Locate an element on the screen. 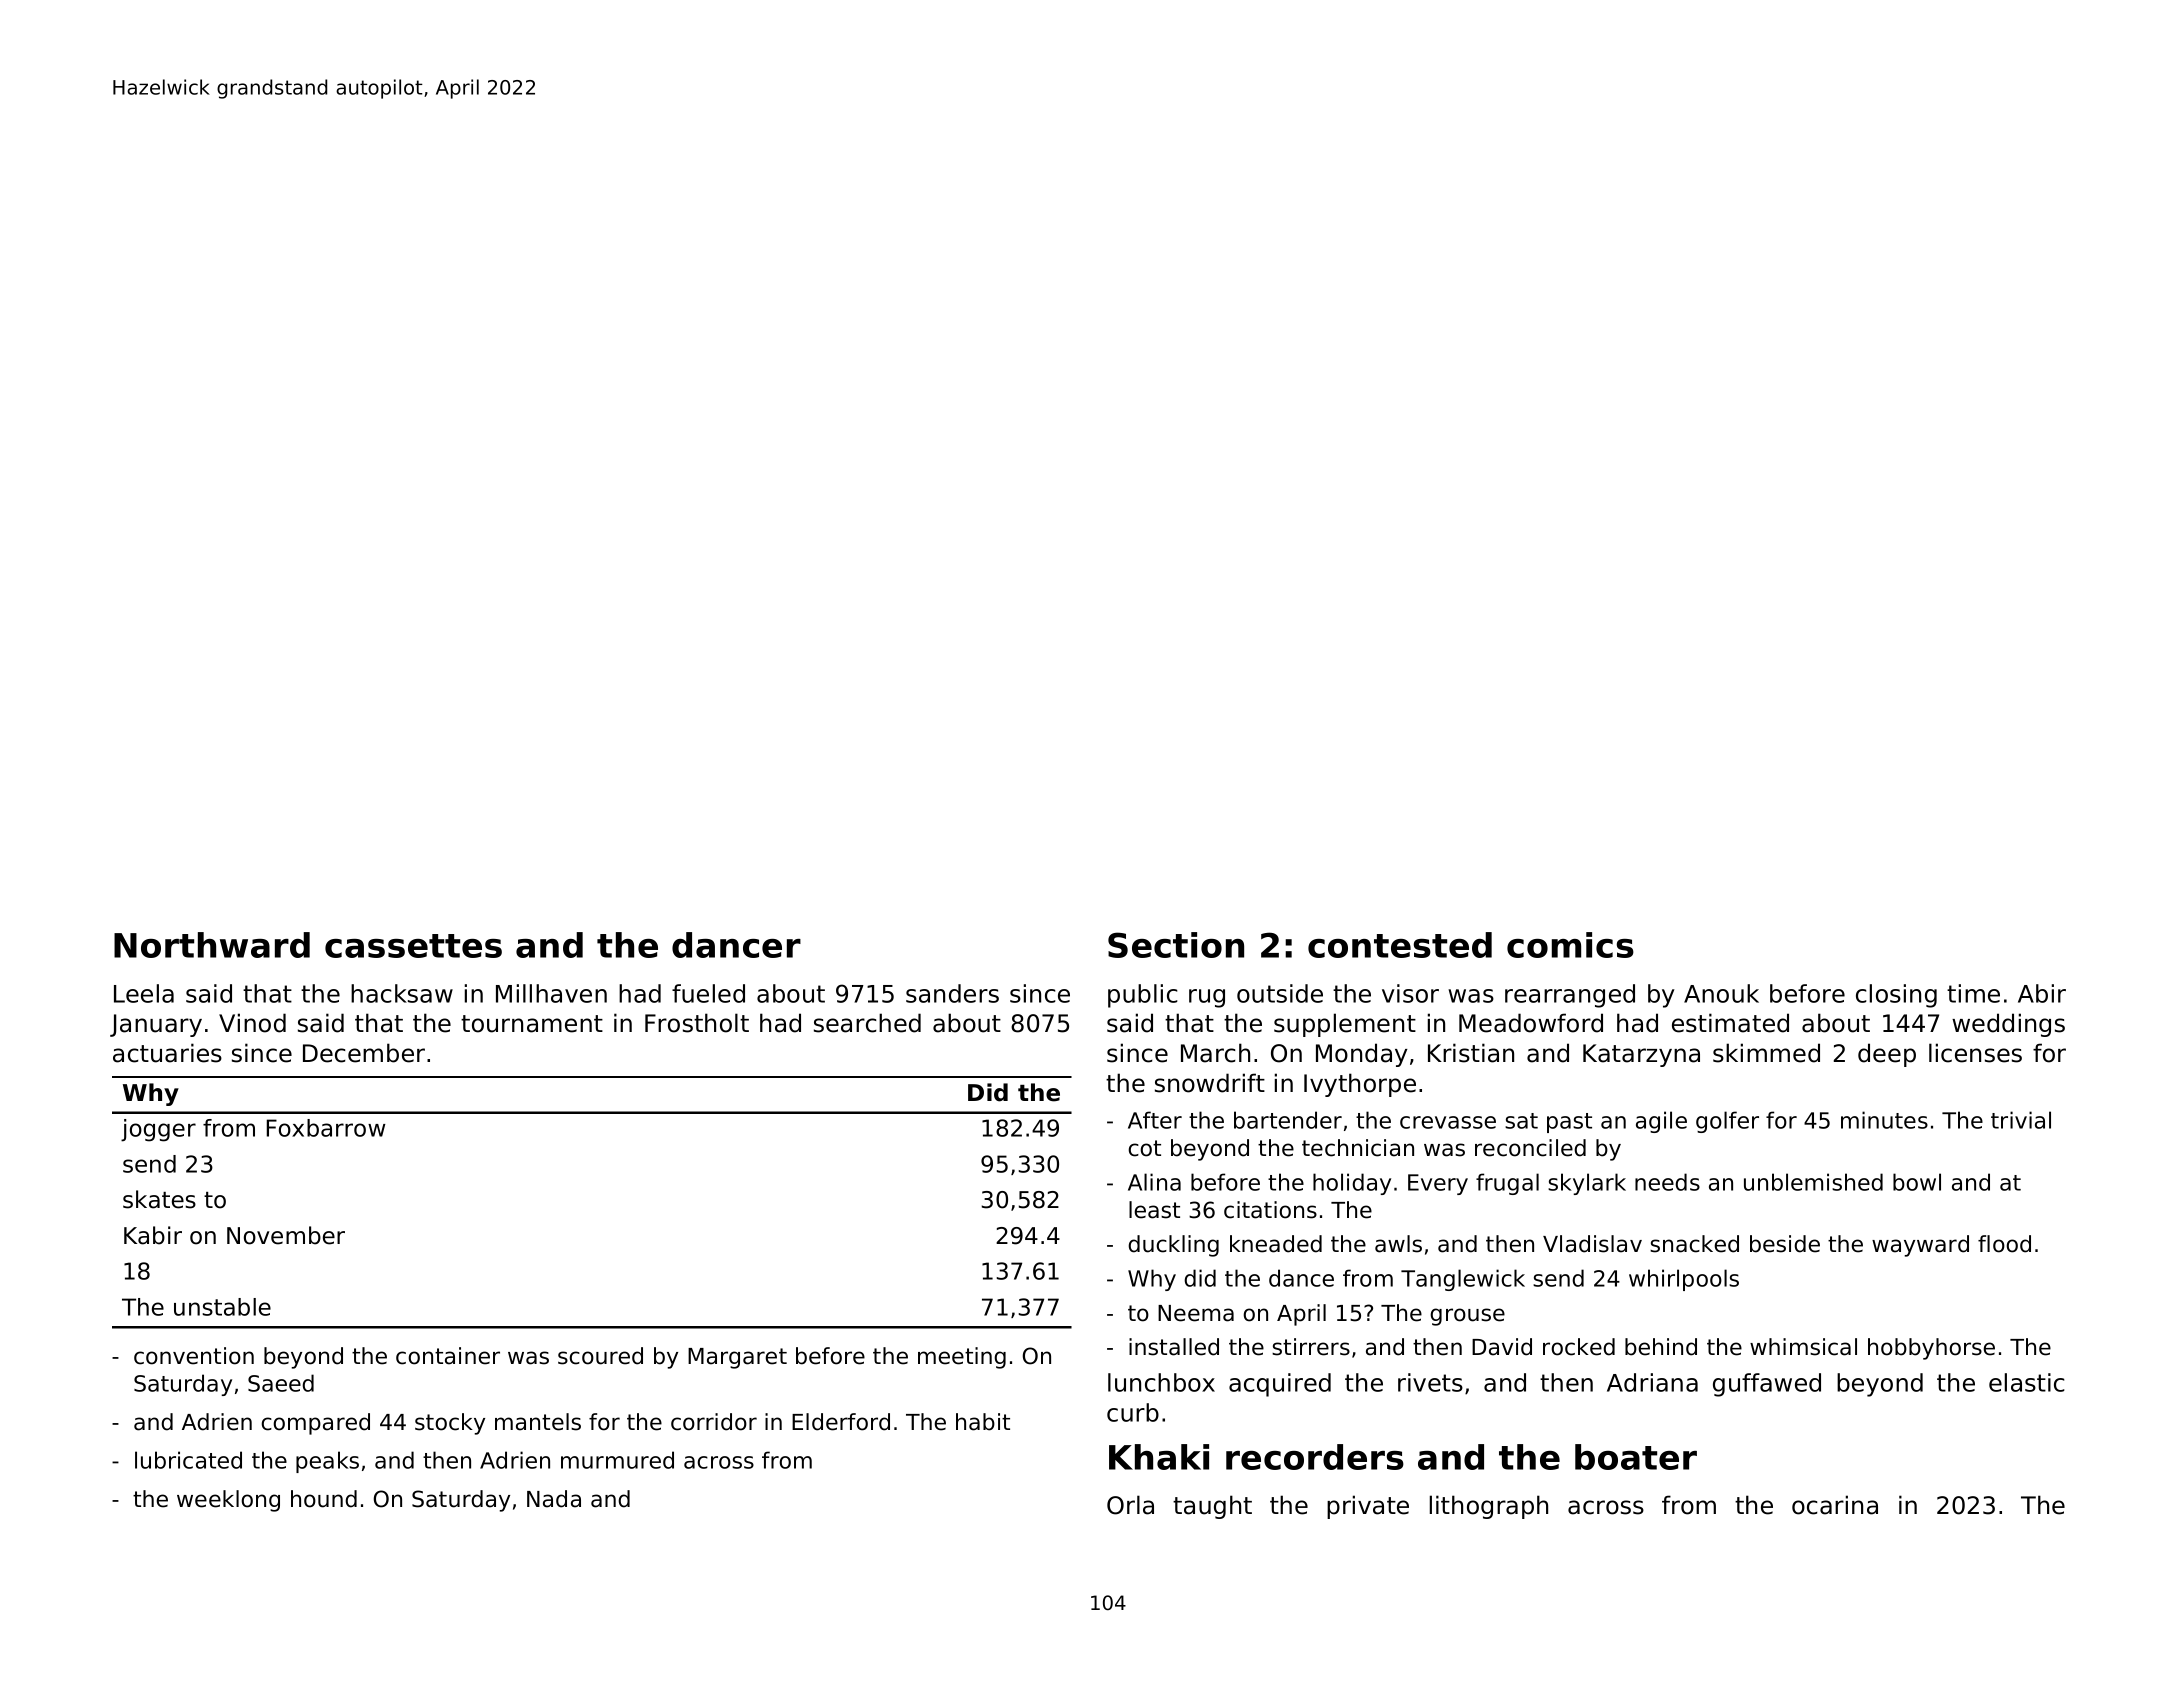 The image size is (2178, 1683). grouse is located at coordinates (1467, 1317).
